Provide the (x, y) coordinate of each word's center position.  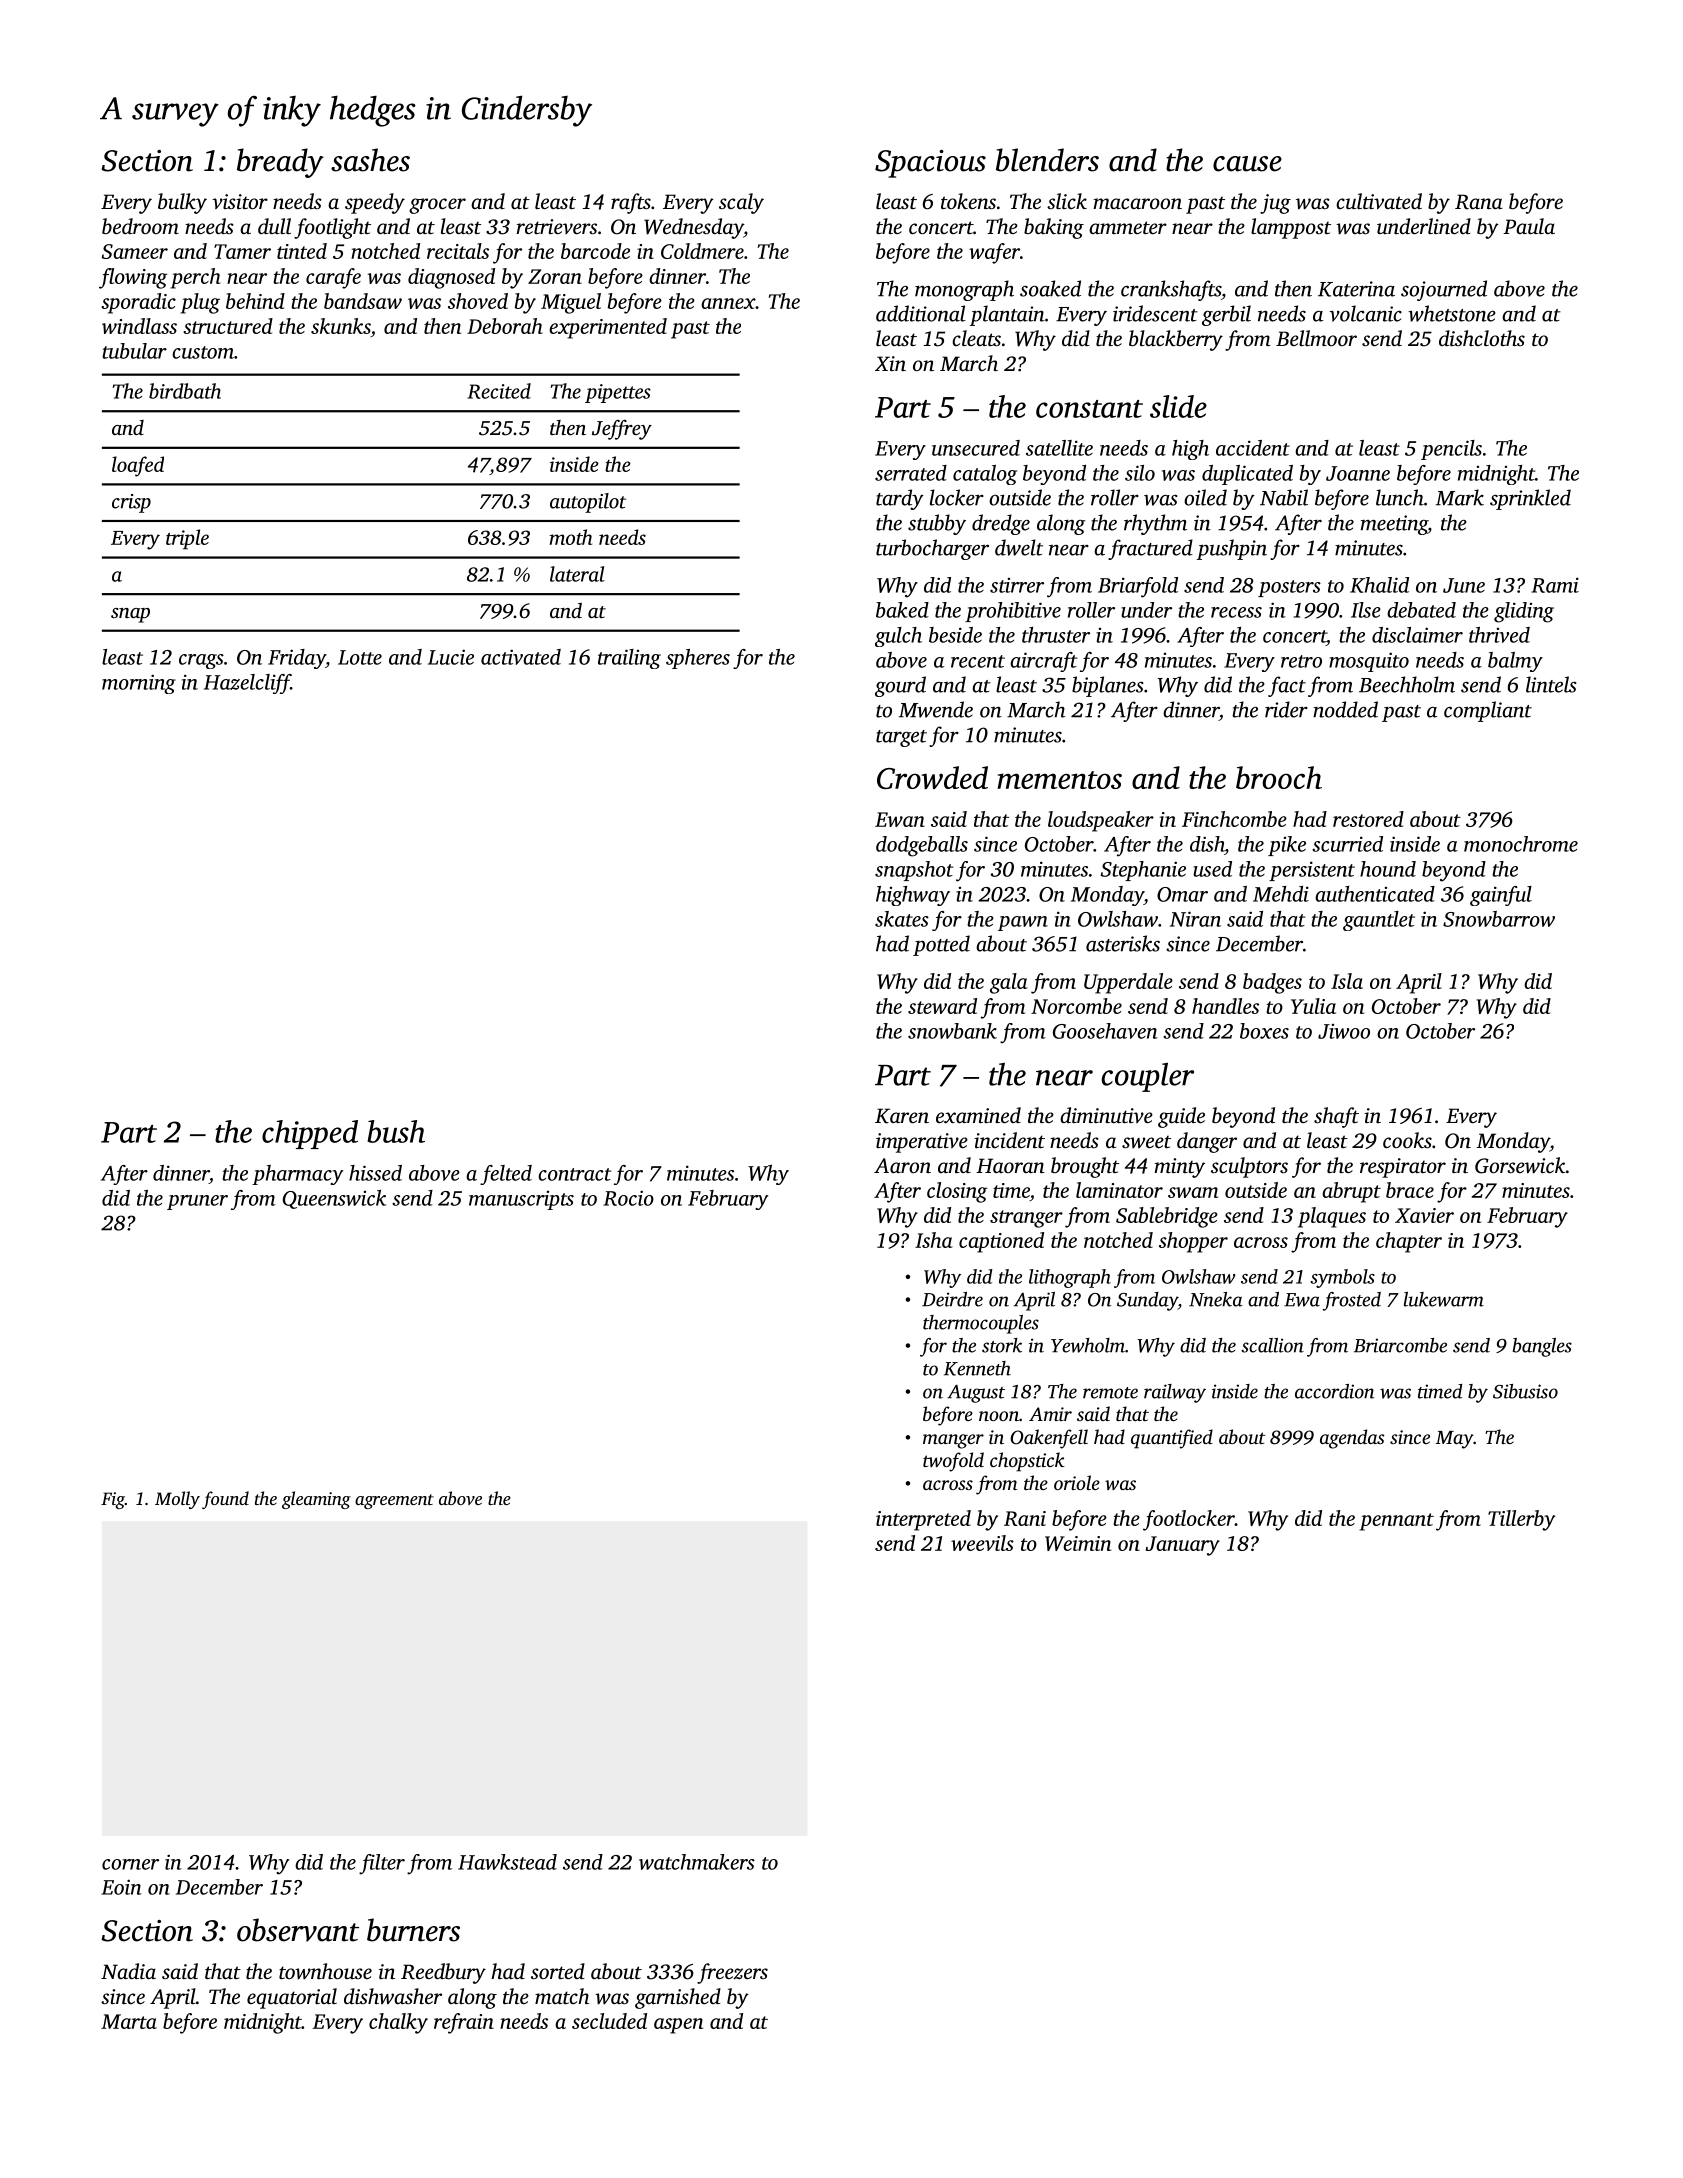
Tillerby (1521, 1520)
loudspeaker (1101, 821)
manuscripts (521, 1200)
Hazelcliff (247, 684)
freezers (732, 1973)
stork (1002, 1345)
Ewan (900, 819)
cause (1247, 164)
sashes (370, 160)
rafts (631, 203)
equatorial (292, 1998)
